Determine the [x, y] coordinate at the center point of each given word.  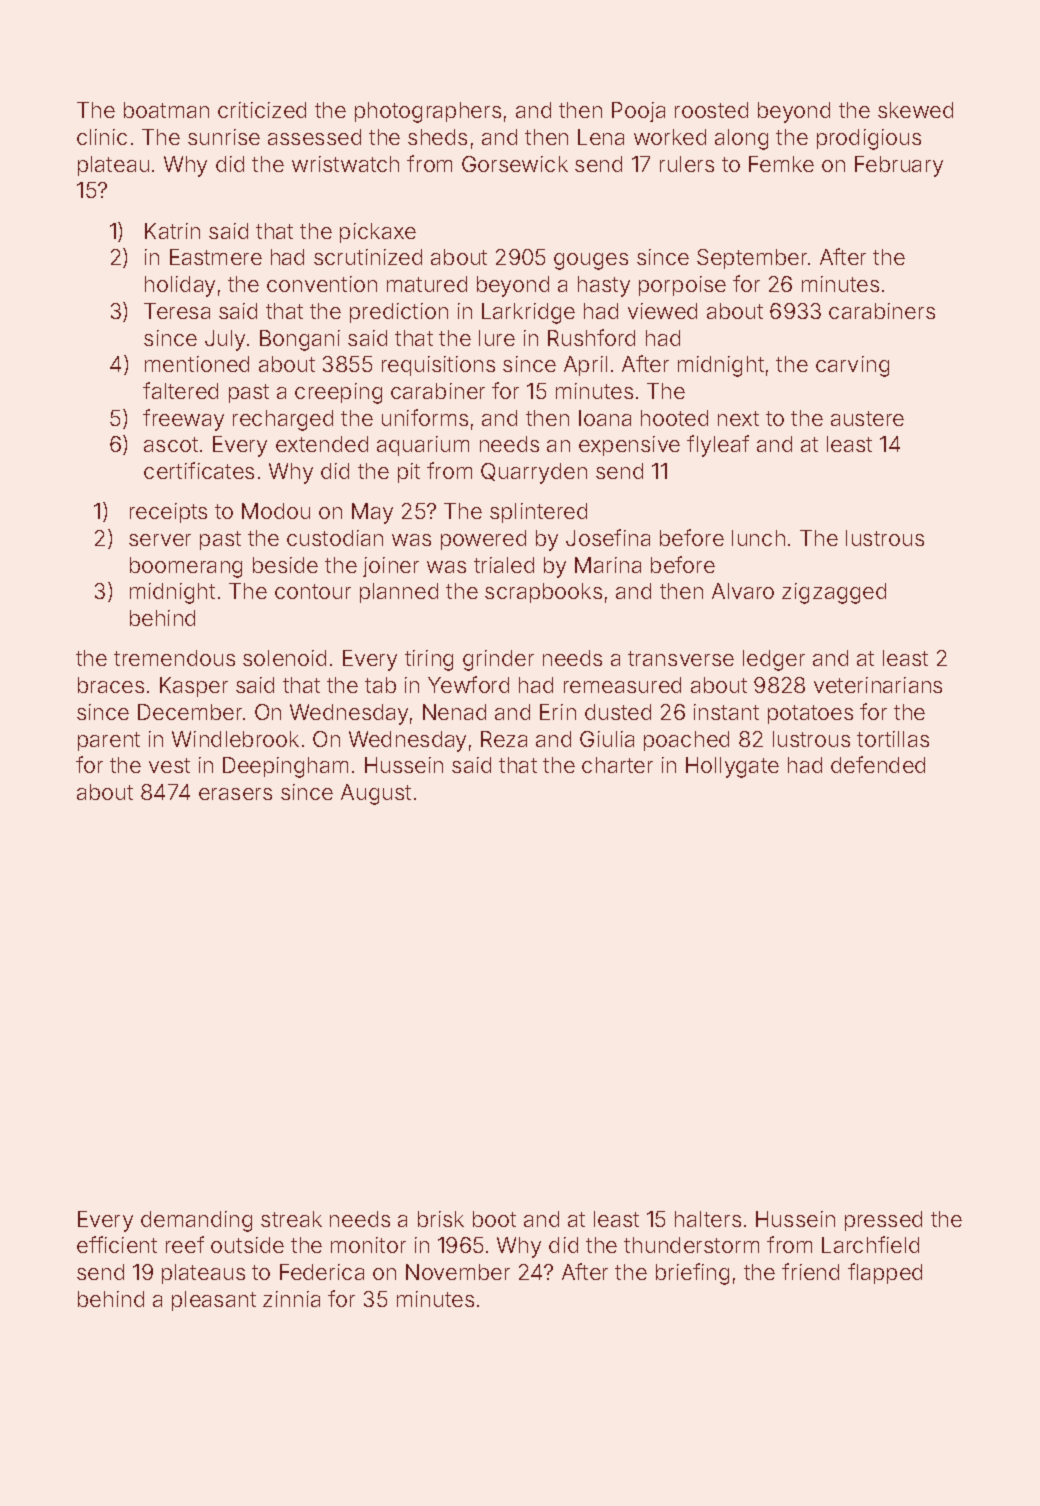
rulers [687, 164]
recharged [283, 420]
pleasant [214, 1301]
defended [878, 764]
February [899, 166]
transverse [681, 658]
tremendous [174, 658]
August [376, 794]
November [458, 1272]
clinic [102, 137]
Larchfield [870, 1244]
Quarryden [534, 473]
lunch [758, 538]
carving [852, 366]
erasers [235, 794]
